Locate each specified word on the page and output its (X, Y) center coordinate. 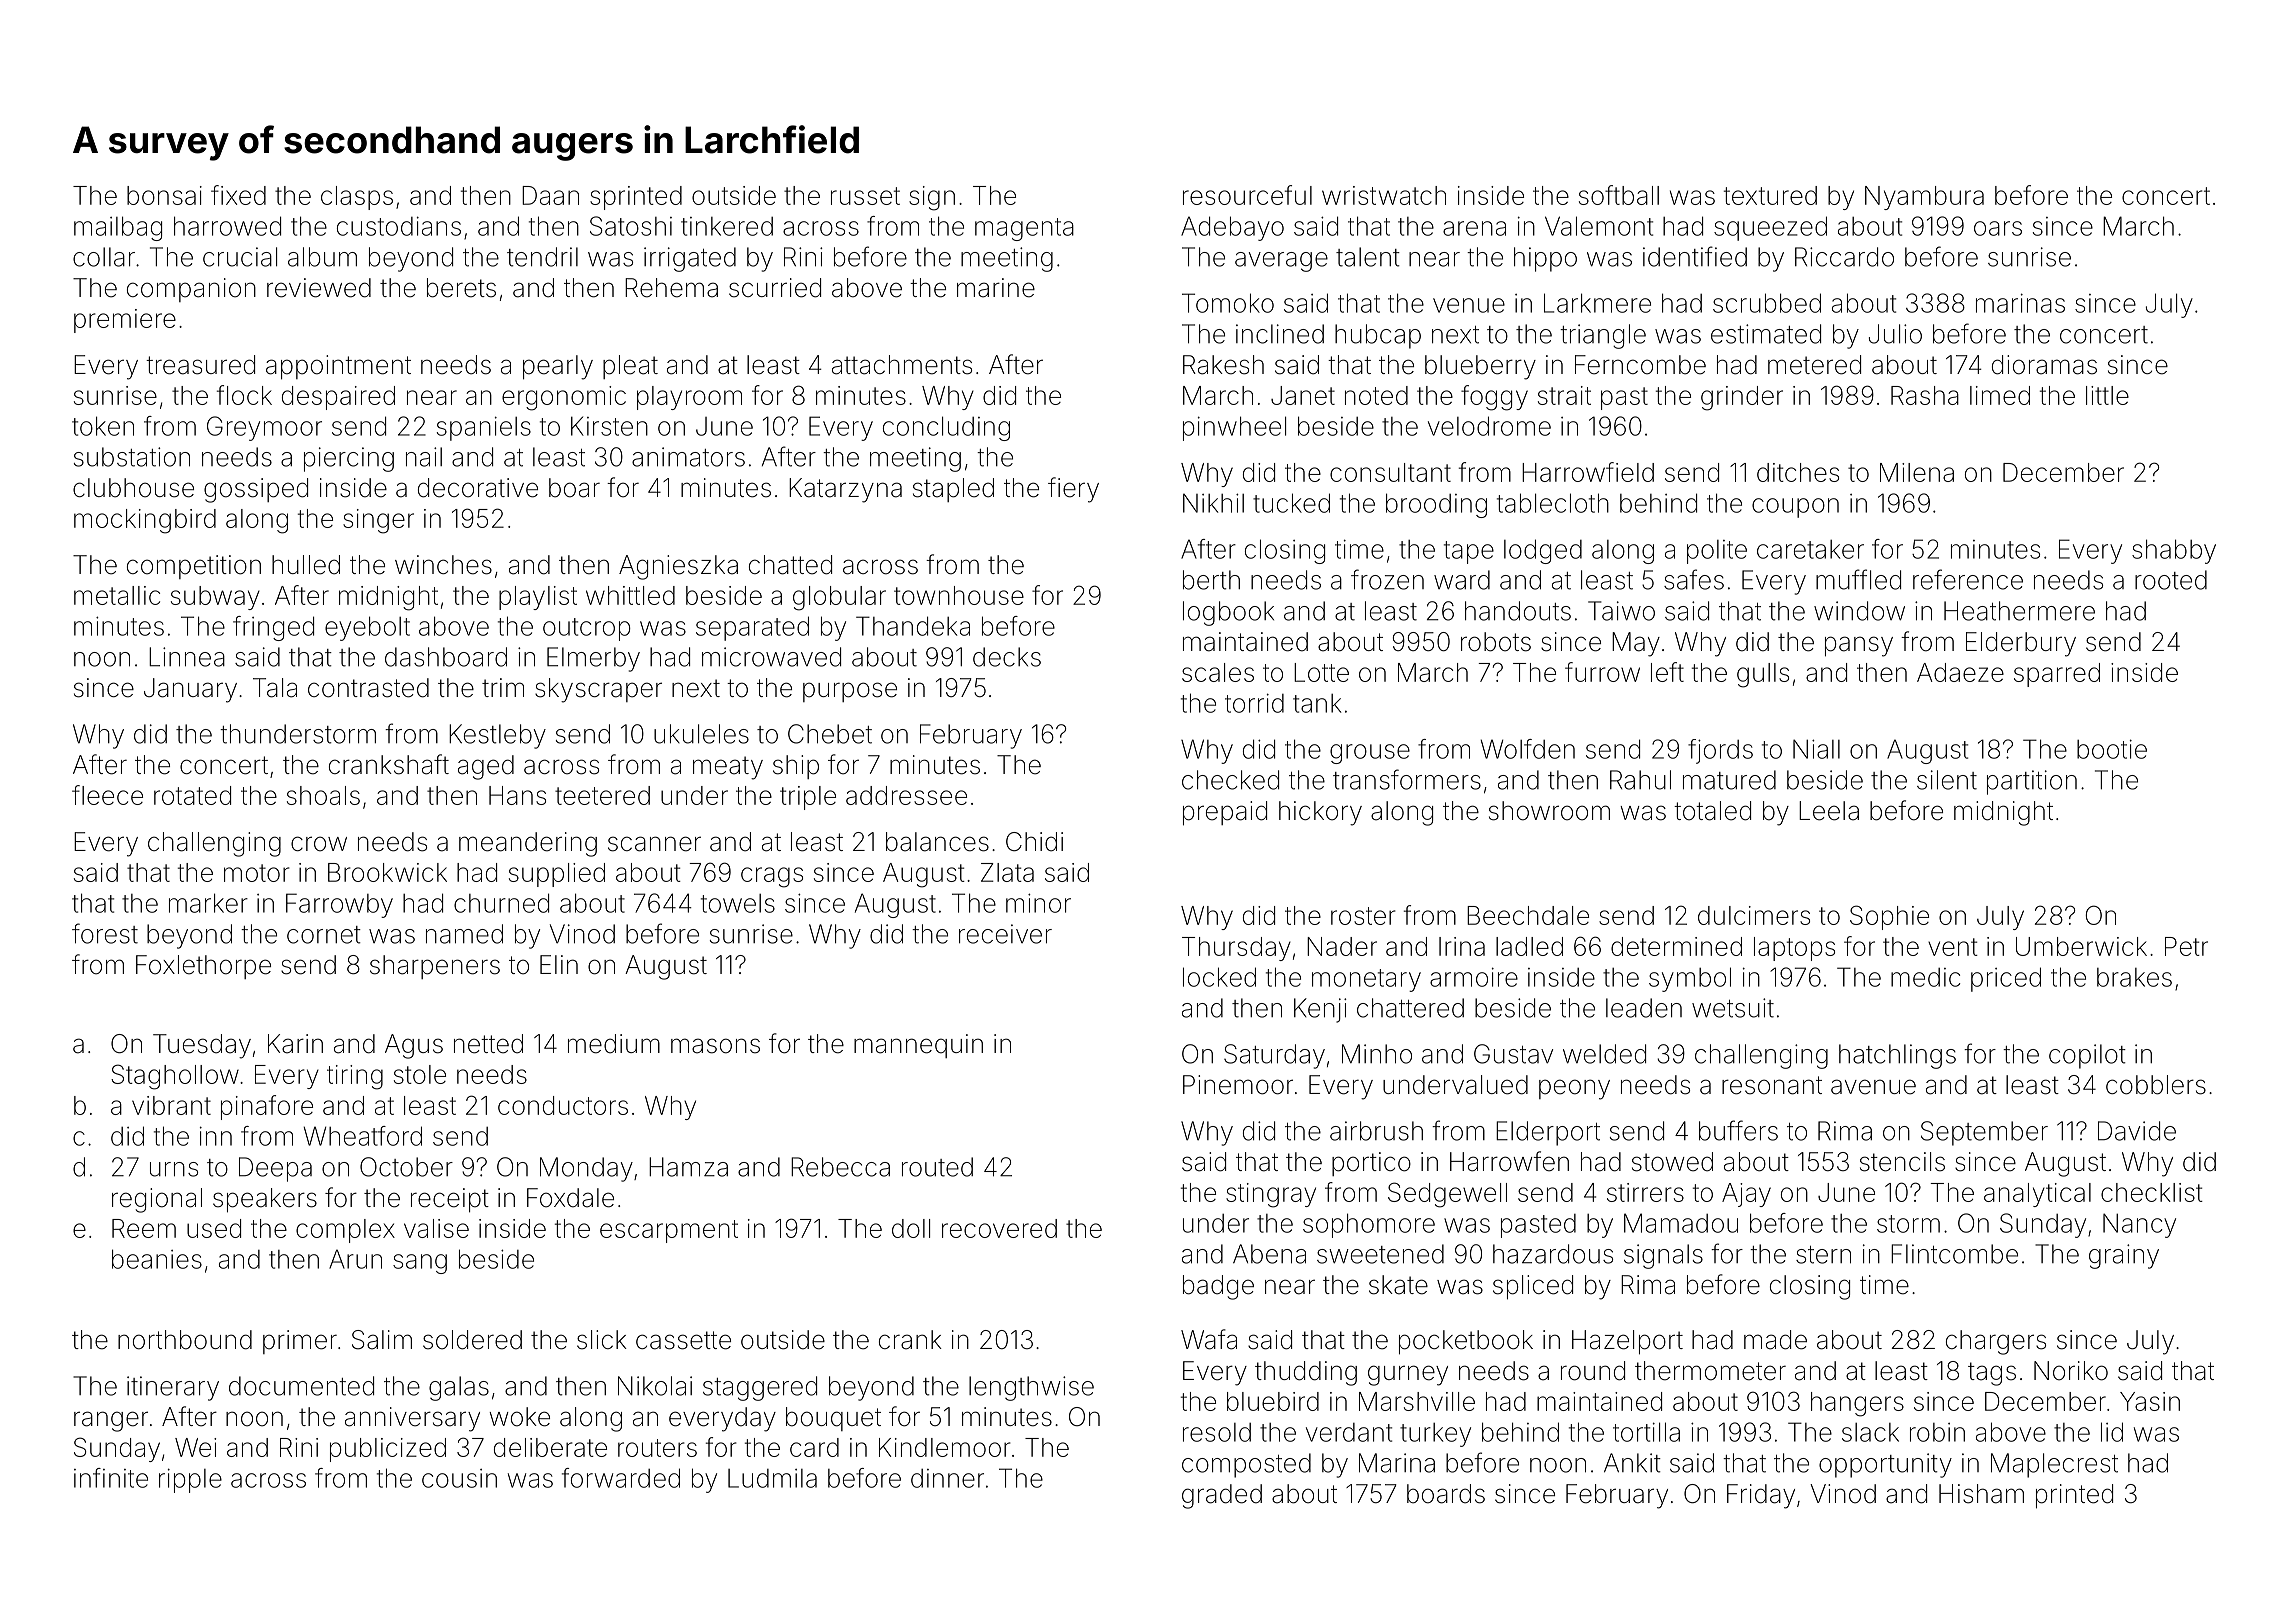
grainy (2124, 1256)
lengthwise (1031, 1388)
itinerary (173, 1388)
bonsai (164, 195)
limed (2000, 395)
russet (865, 196)
